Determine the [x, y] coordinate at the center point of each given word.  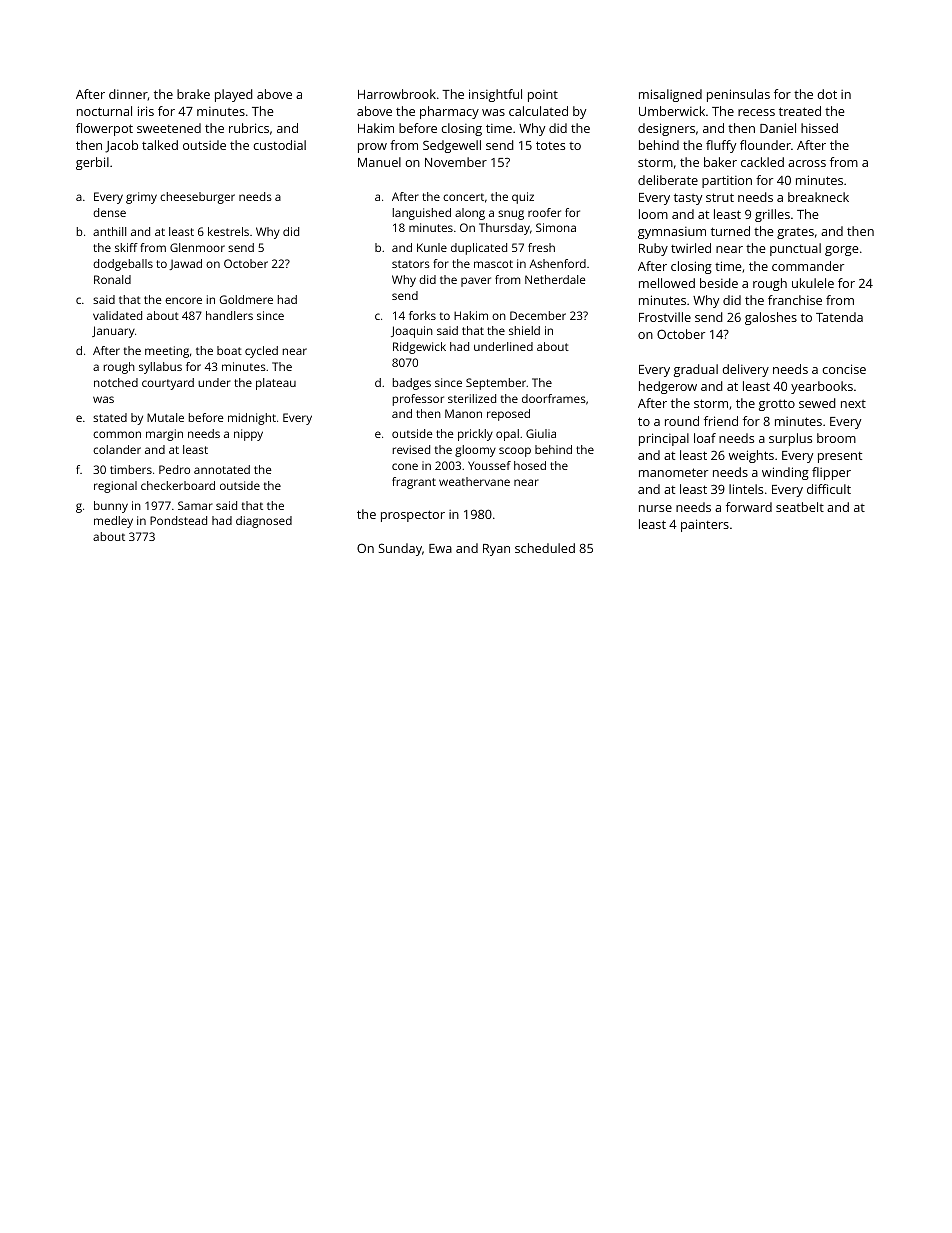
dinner [128, 95]
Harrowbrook [397, 94]
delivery [745, 370]
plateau [276, 384]
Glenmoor [197, 247]
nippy [248, 435]
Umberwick [672, 111]
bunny [111, 507]
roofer [544, 212]
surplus [790, 439]
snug [511, 215]
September [496, 384]
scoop [515, 452]
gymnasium [672, 233]
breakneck [818, 197]
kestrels [228, 231]
